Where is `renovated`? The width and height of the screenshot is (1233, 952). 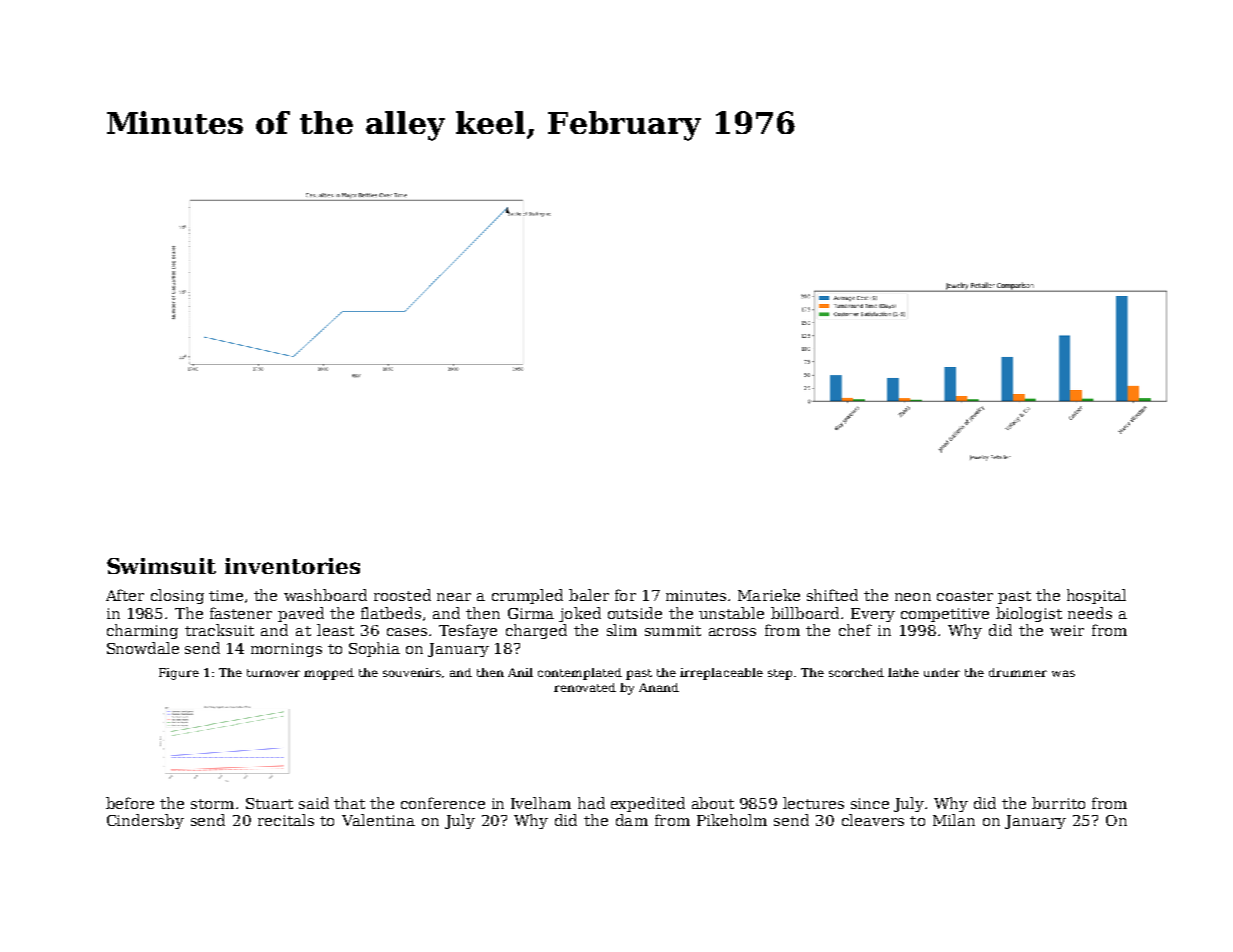
renovated is located at coordinates (585, 687).
